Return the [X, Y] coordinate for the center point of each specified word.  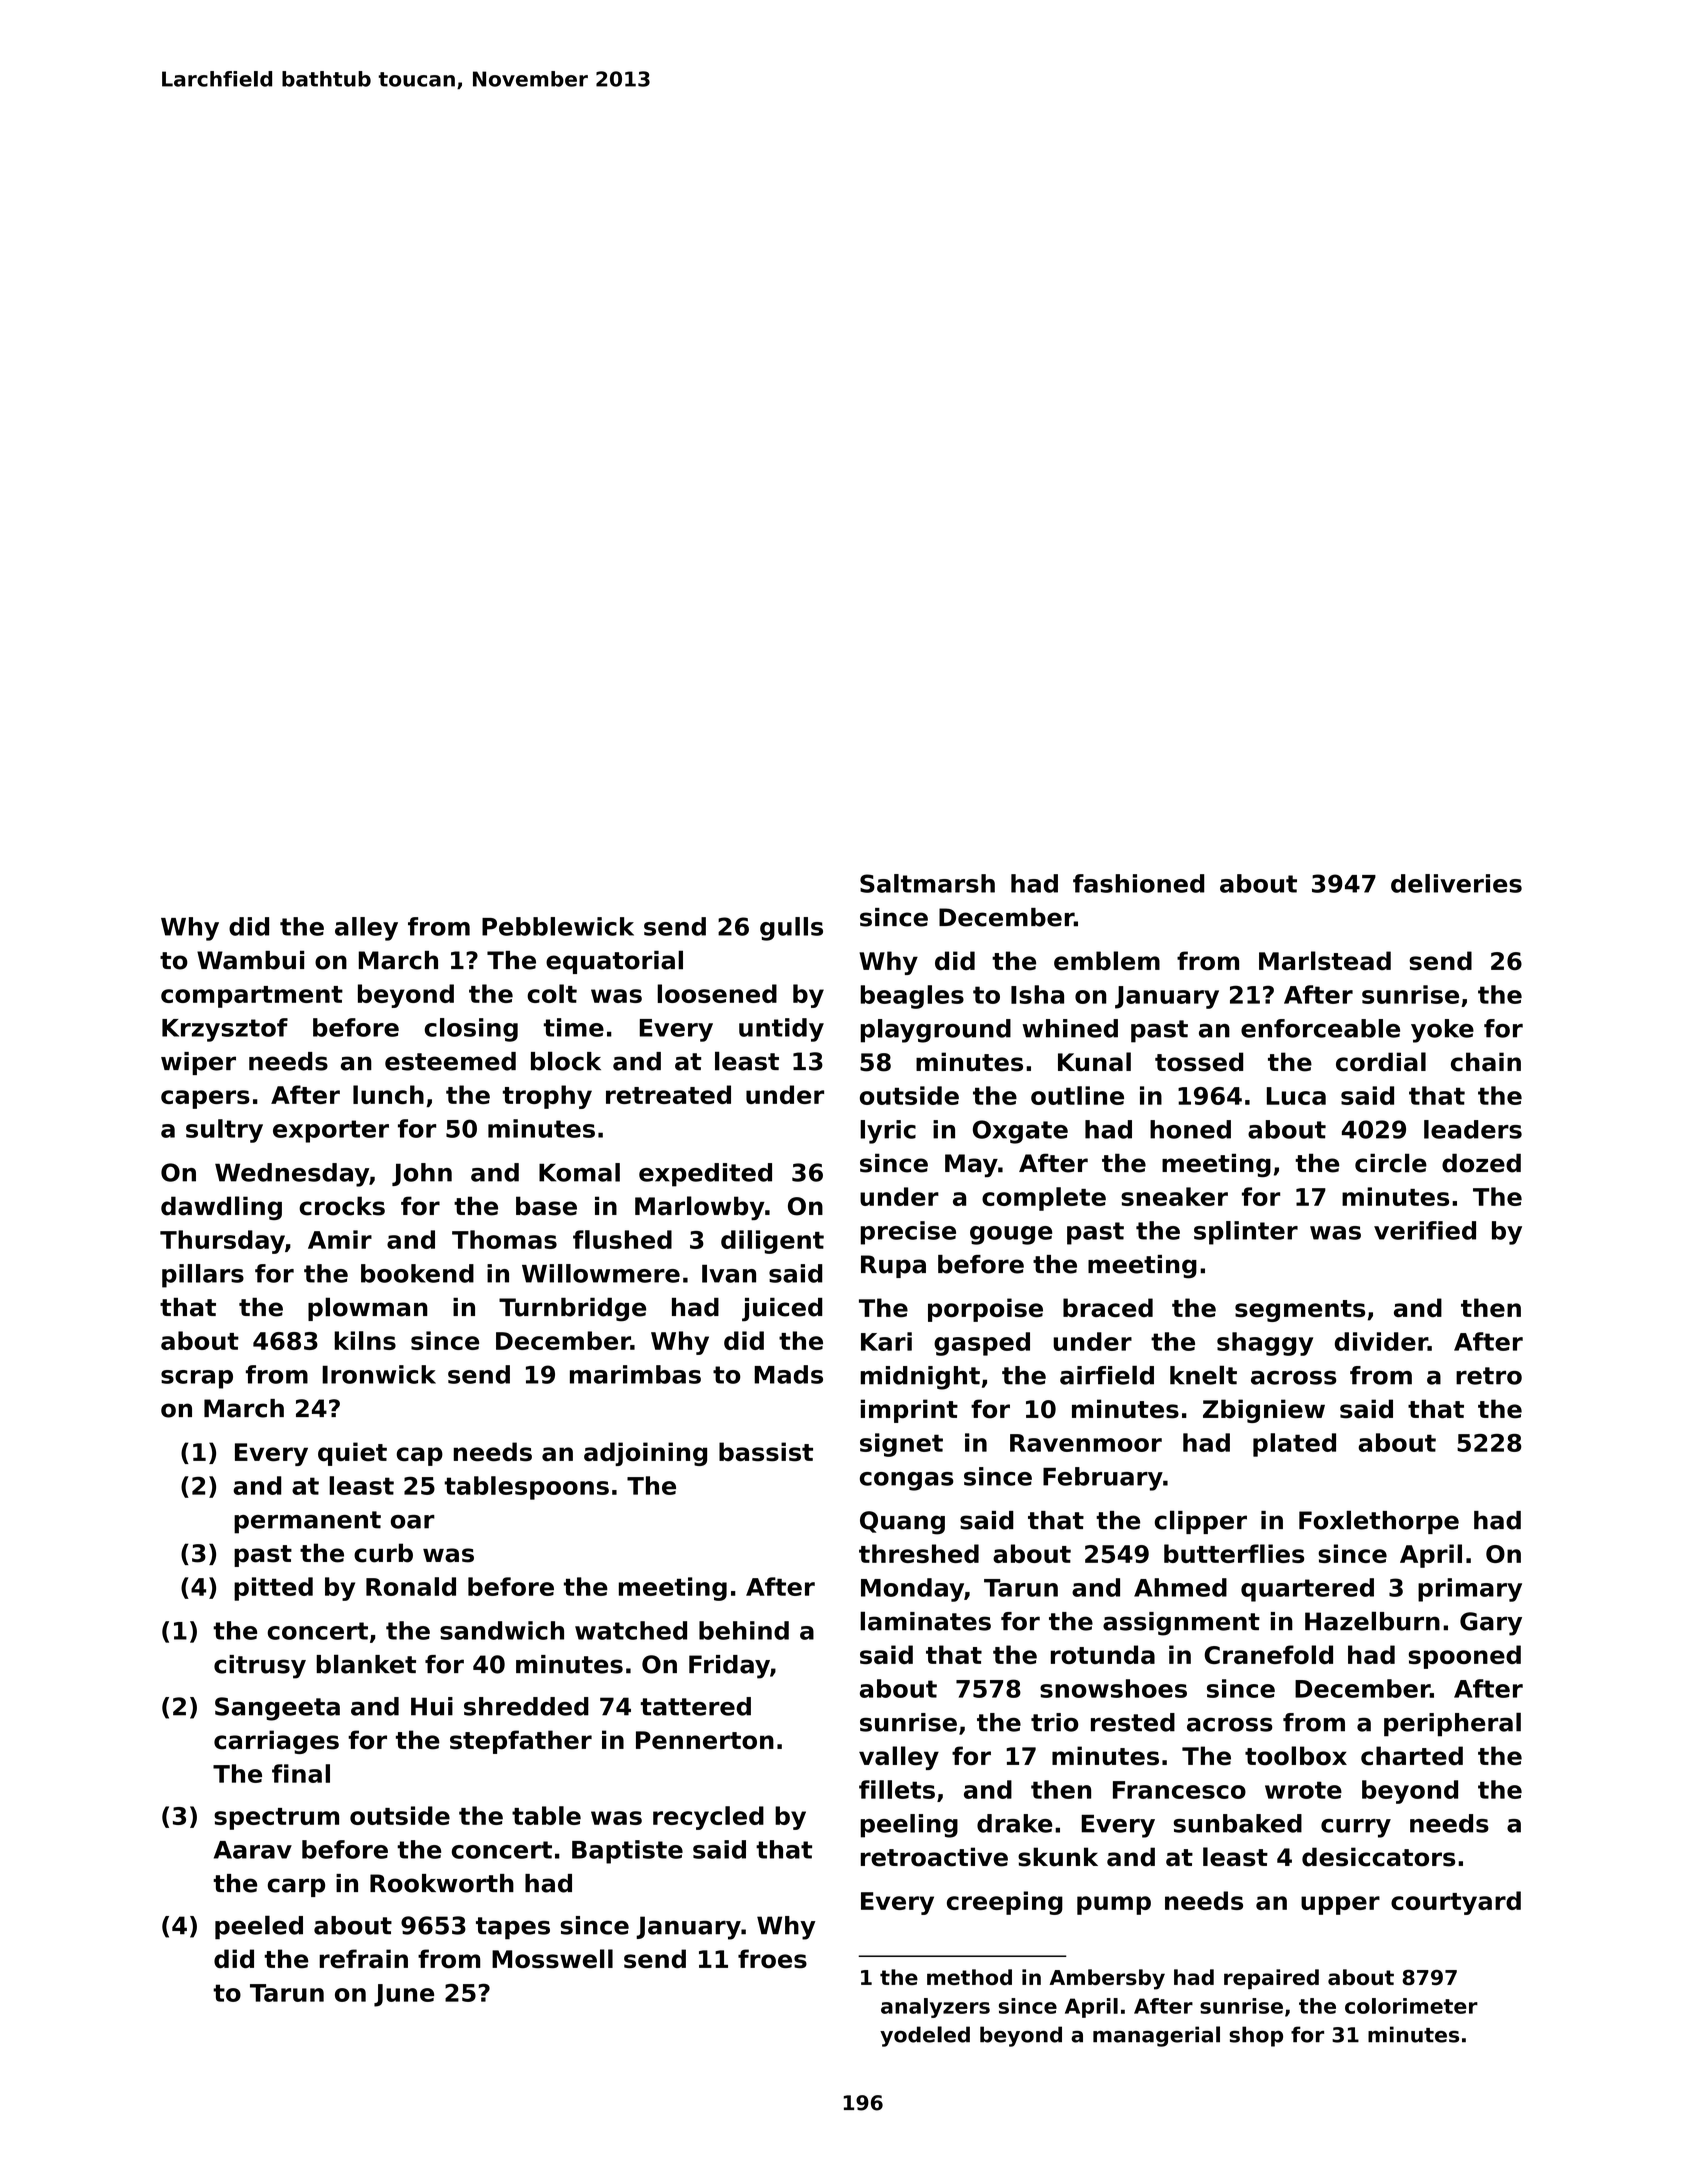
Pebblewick [558, 926]
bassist [766, 1452]
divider [1381, 1341]
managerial [1156, 2036]
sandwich [502, 1630]
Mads [788, 1374]
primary [1470, 1590]
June [404, 1995]
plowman [368, 1309]
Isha [1037, 994]
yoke [1442, 1031]
